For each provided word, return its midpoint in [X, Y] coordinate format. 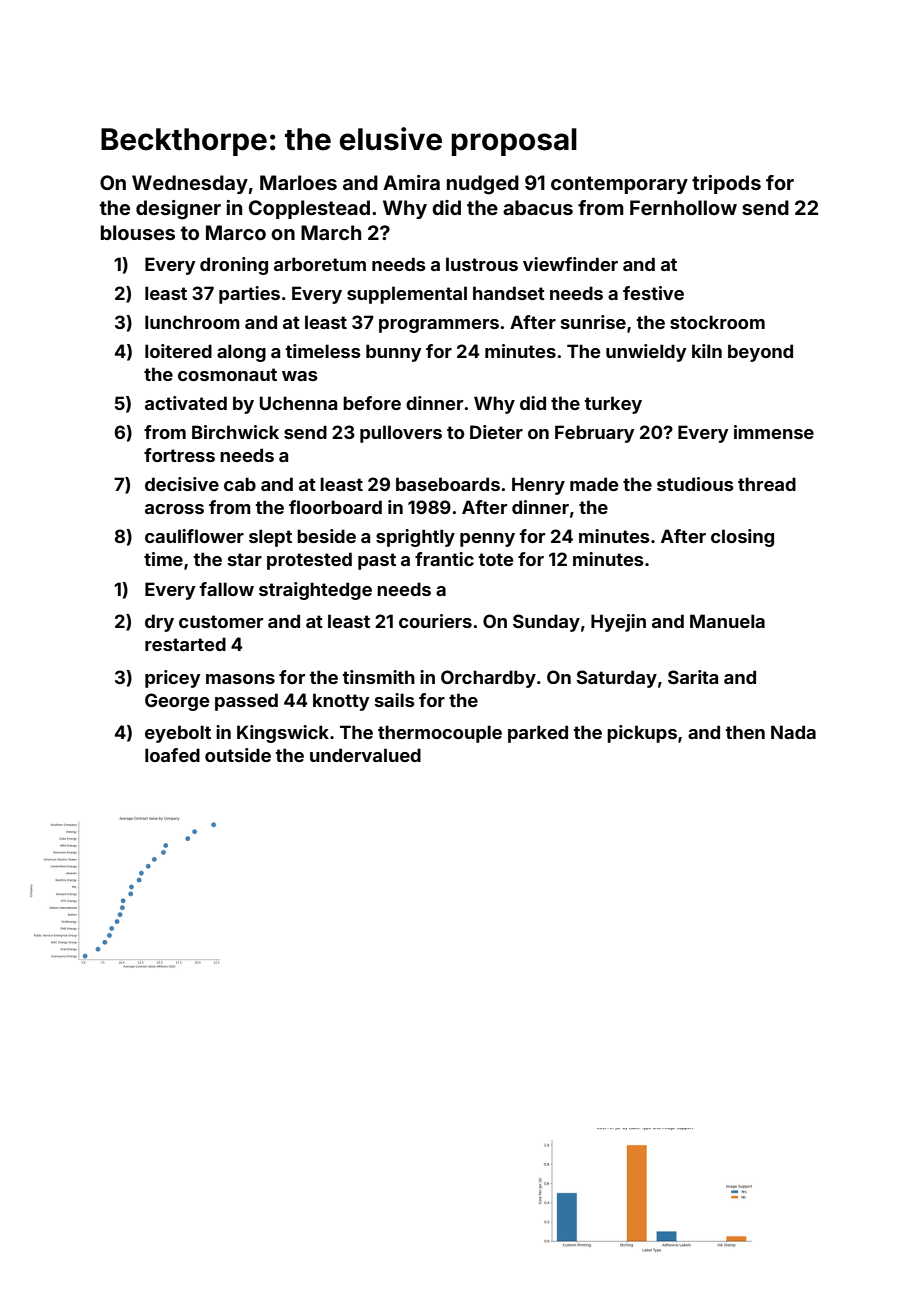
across [174, 509]
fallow [226, 589]
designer [178, 210]
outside [238, 755]
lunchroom [192, 322]
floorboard [335, 507]
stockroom [717, 322]
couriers [435, 621]
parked [538, 734]
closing [742, 538]
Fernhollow [683, 207]
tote [495, 559]
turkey [613, 405]
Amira [411, 182]
